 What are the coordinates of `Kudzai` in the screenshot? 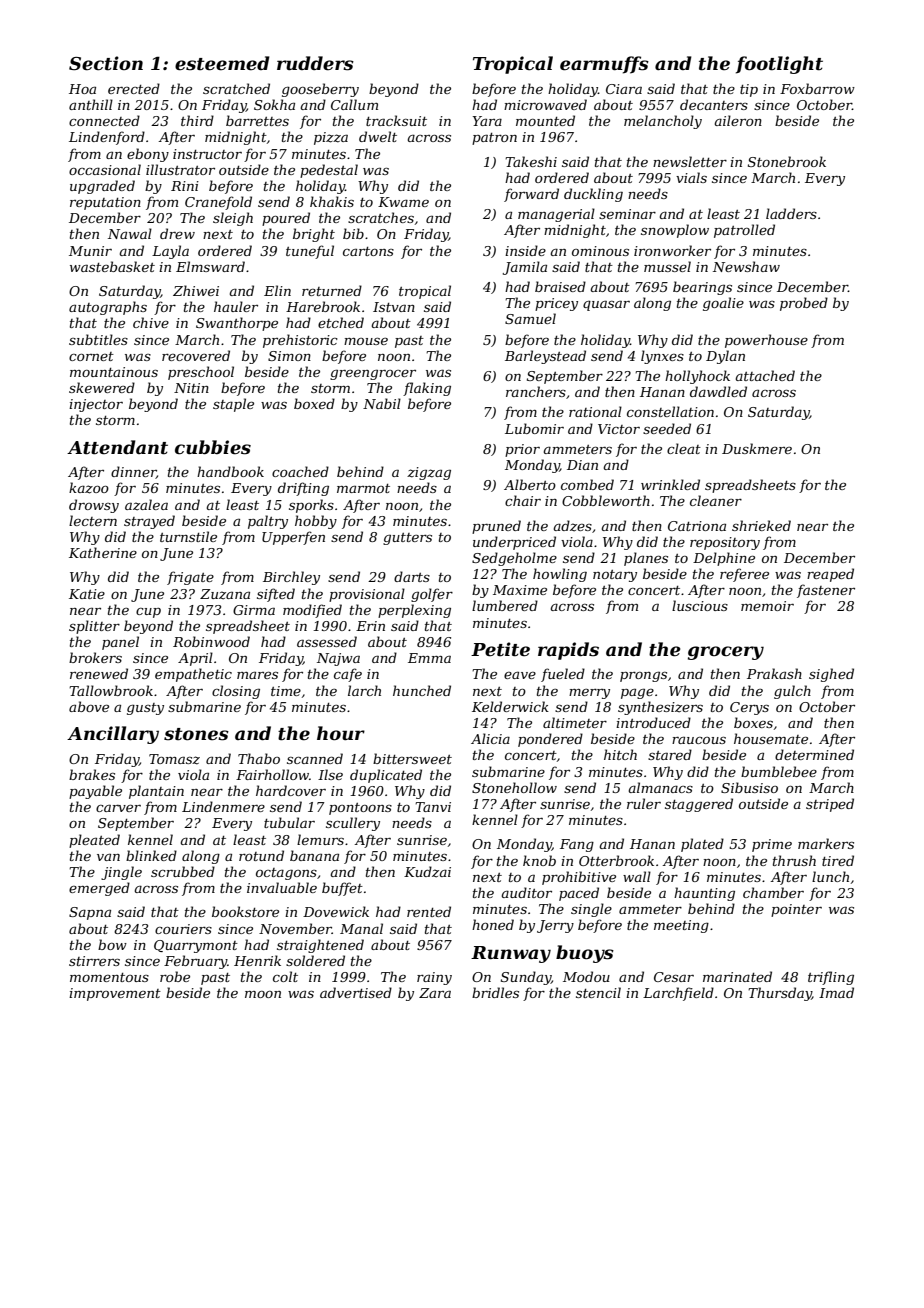 It's located at (427, 872).
